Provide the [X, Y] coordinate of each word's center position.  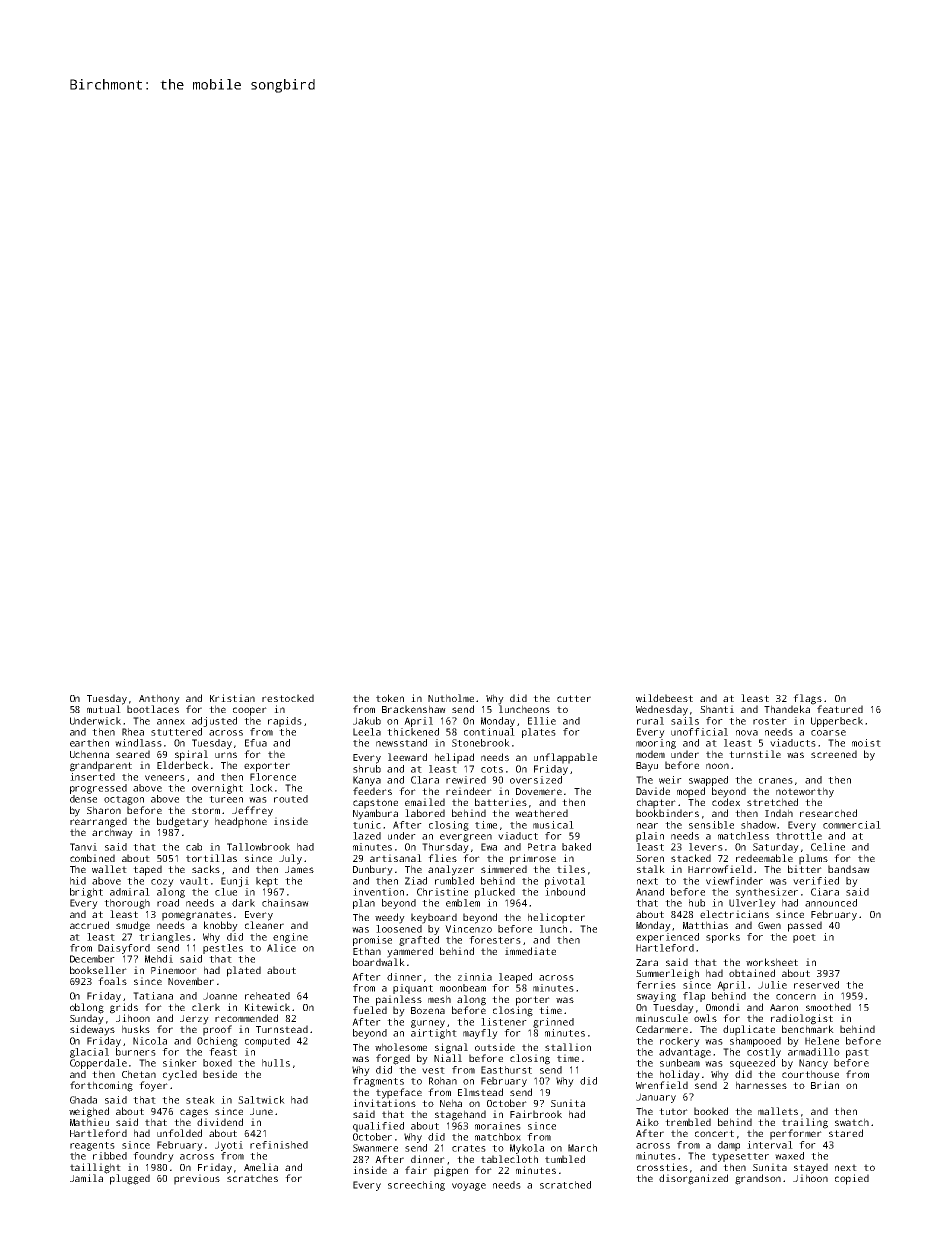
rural [650, 721]
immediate [530, 951]
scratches [252, 1178]
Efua [256, 743]
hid [78, 881]
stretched [772, 802]
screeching [416, 1186]
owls [705, 1018]
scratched [565, 1185]
